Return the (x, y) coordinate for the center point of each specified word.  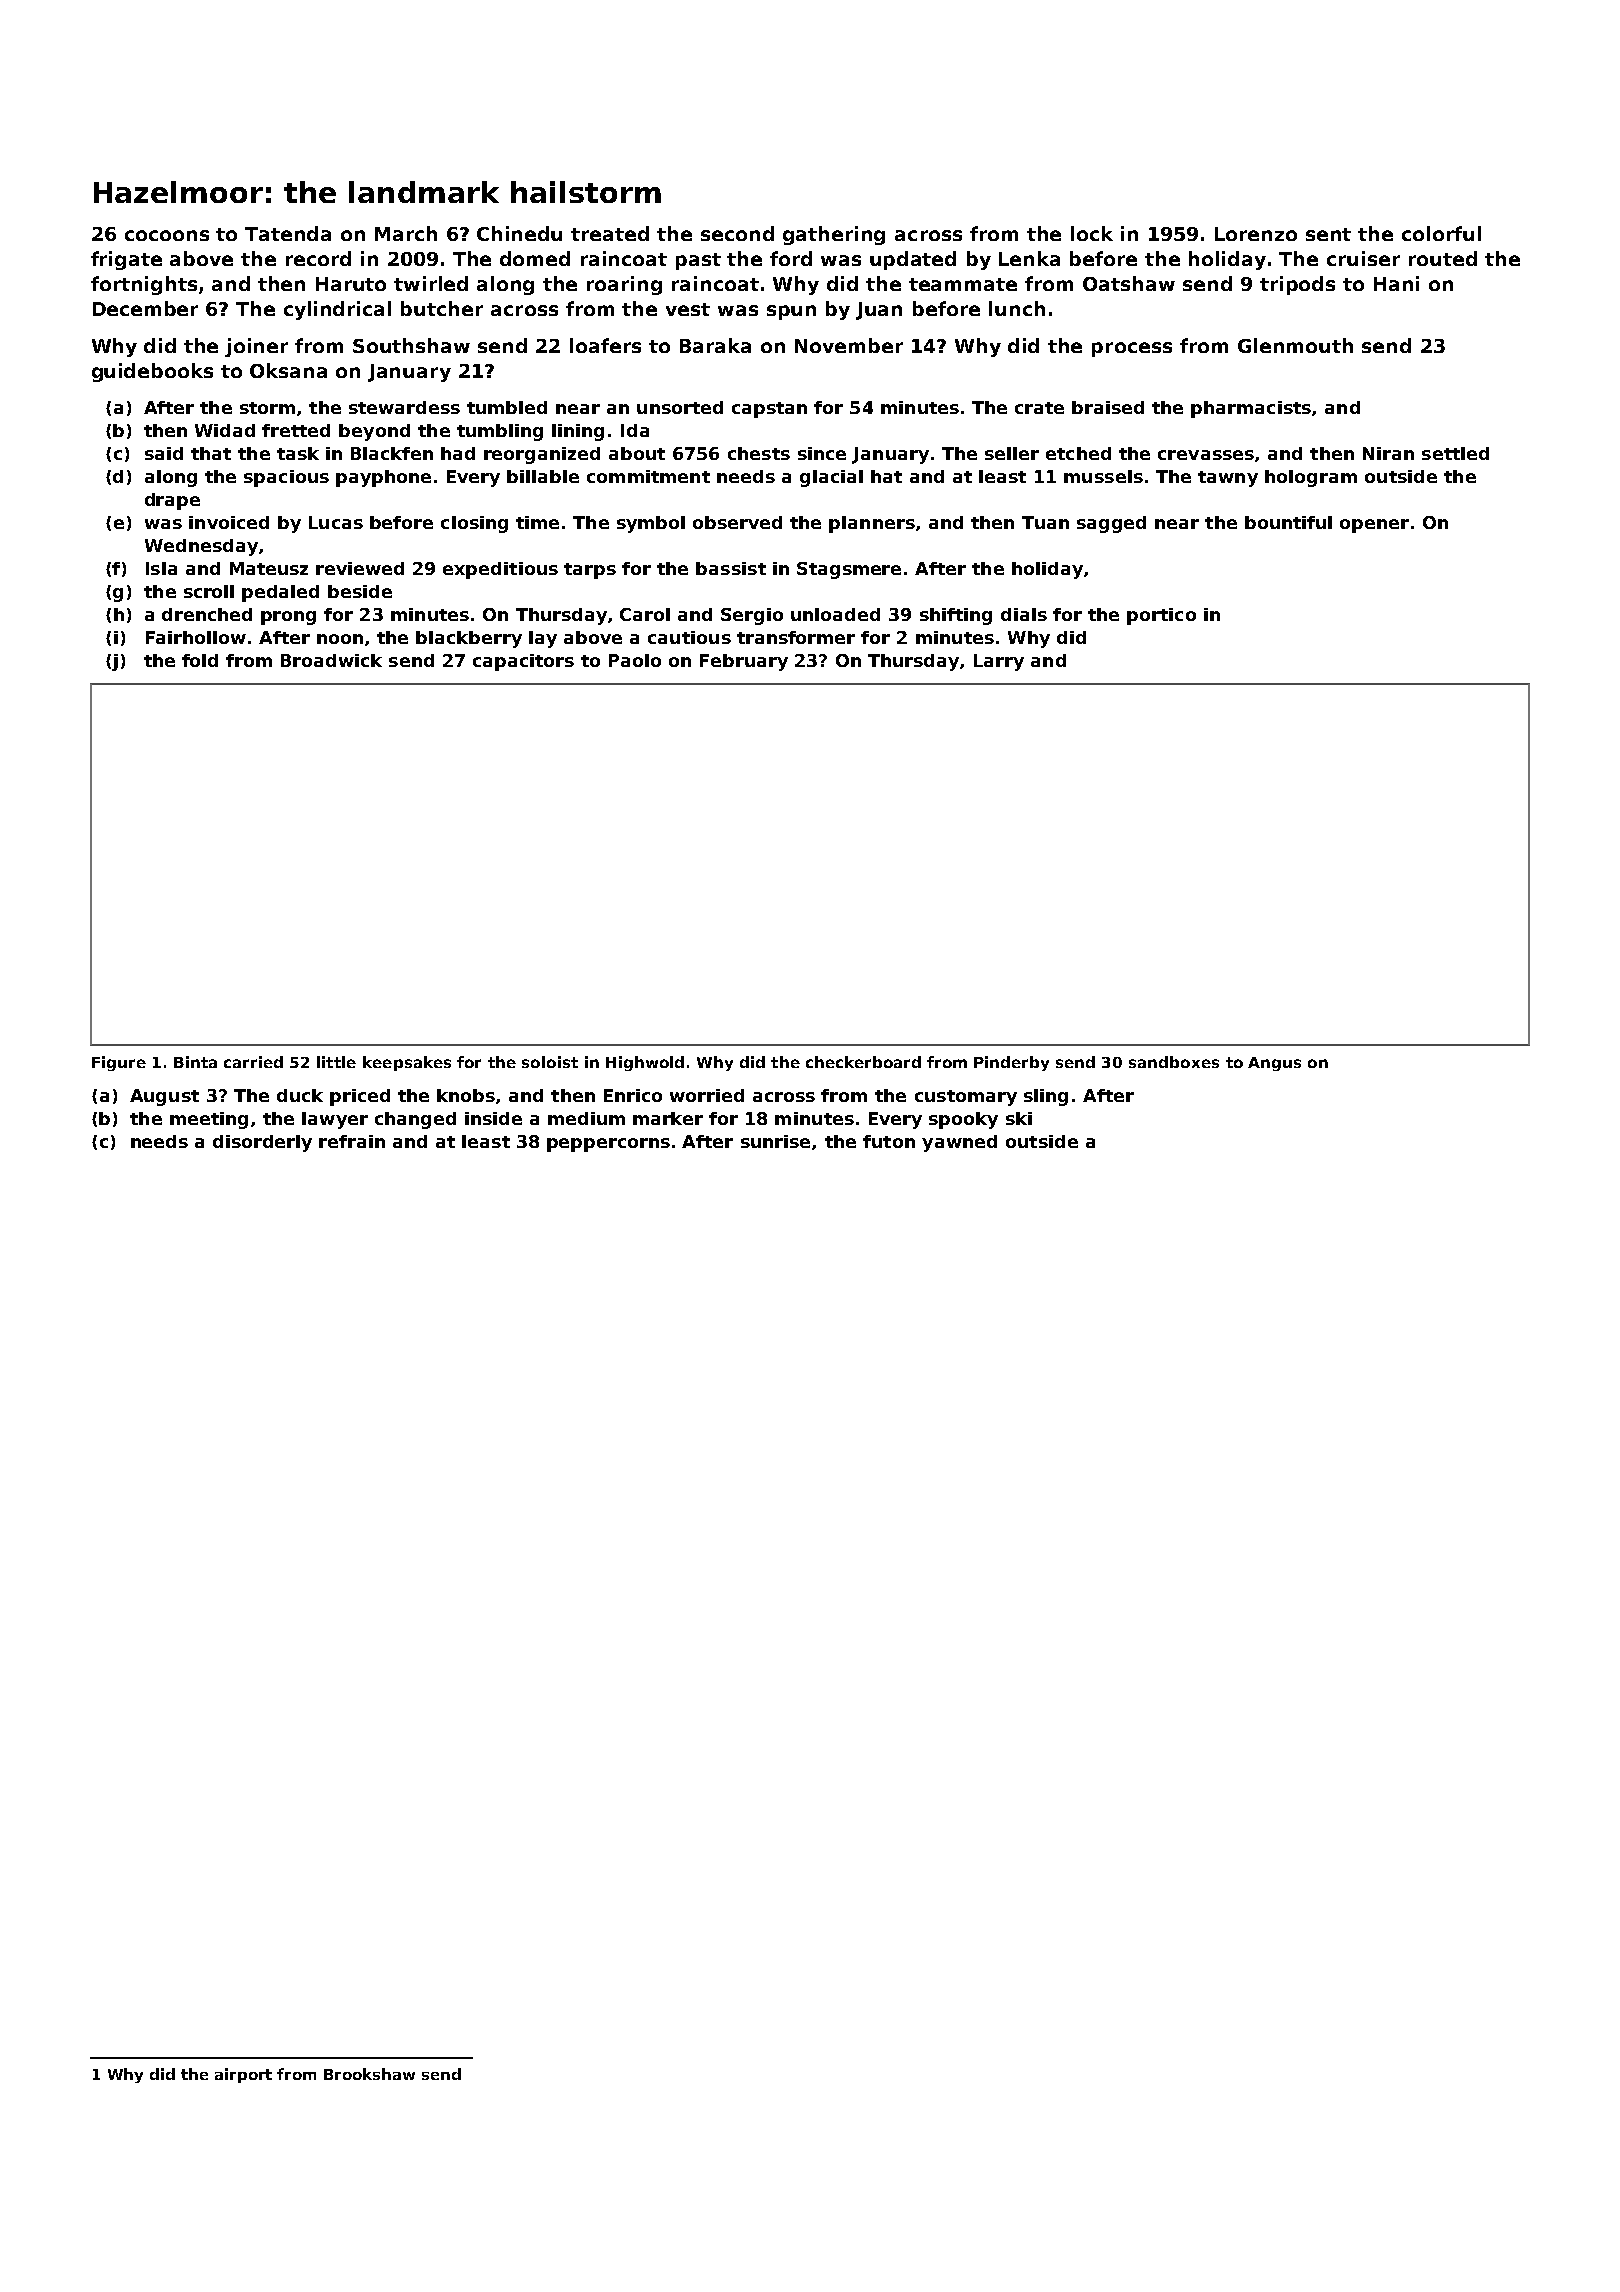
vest (688, 309)
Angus (1274, 1064)
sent (1328, 234)
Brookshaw (369, 2074)
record (318, 258)
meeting (209, 1120)
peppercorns (608, 1145)
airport (243, 2075)
